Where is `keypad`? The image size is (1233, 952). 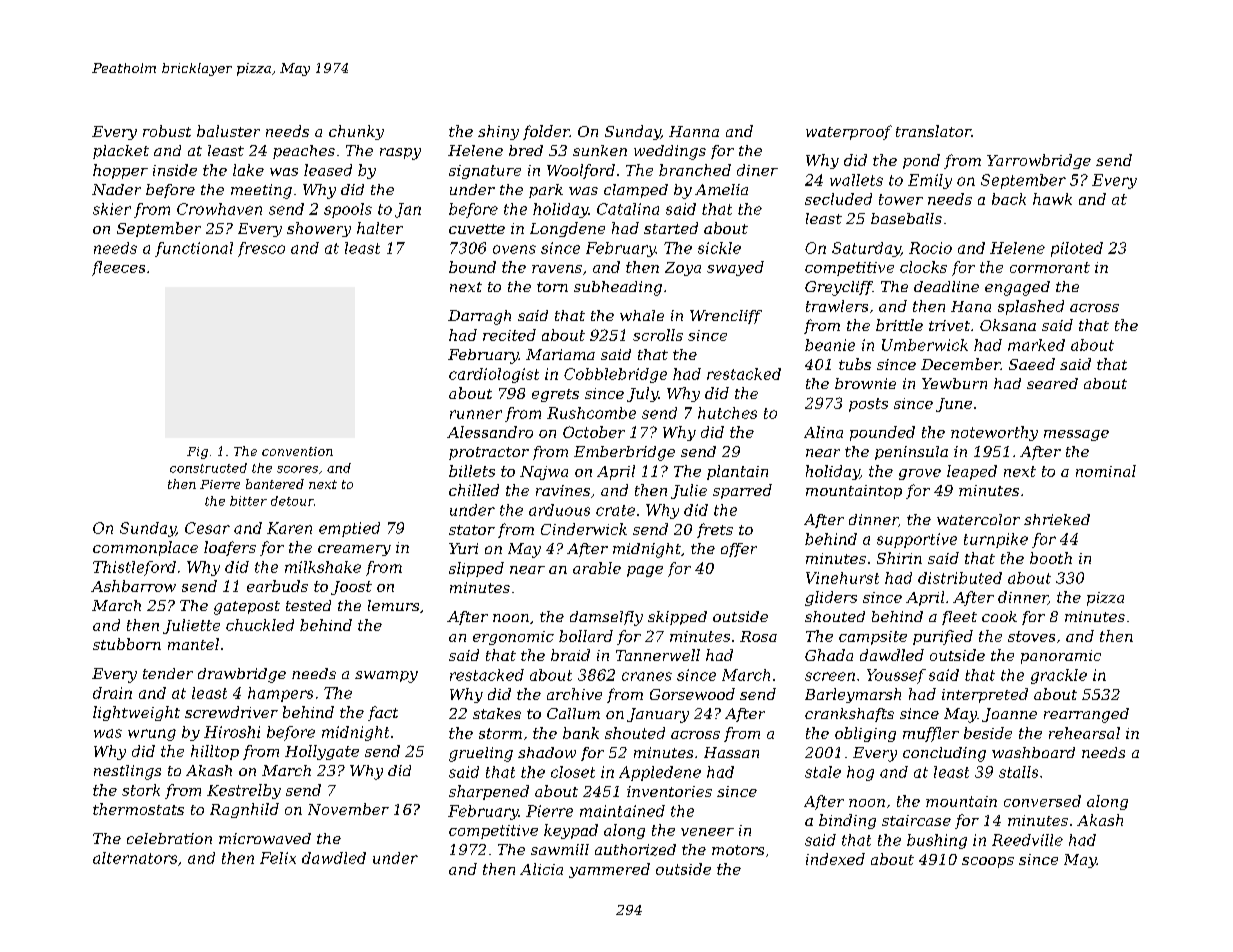
keypad is located at coordinates (571, 831).
